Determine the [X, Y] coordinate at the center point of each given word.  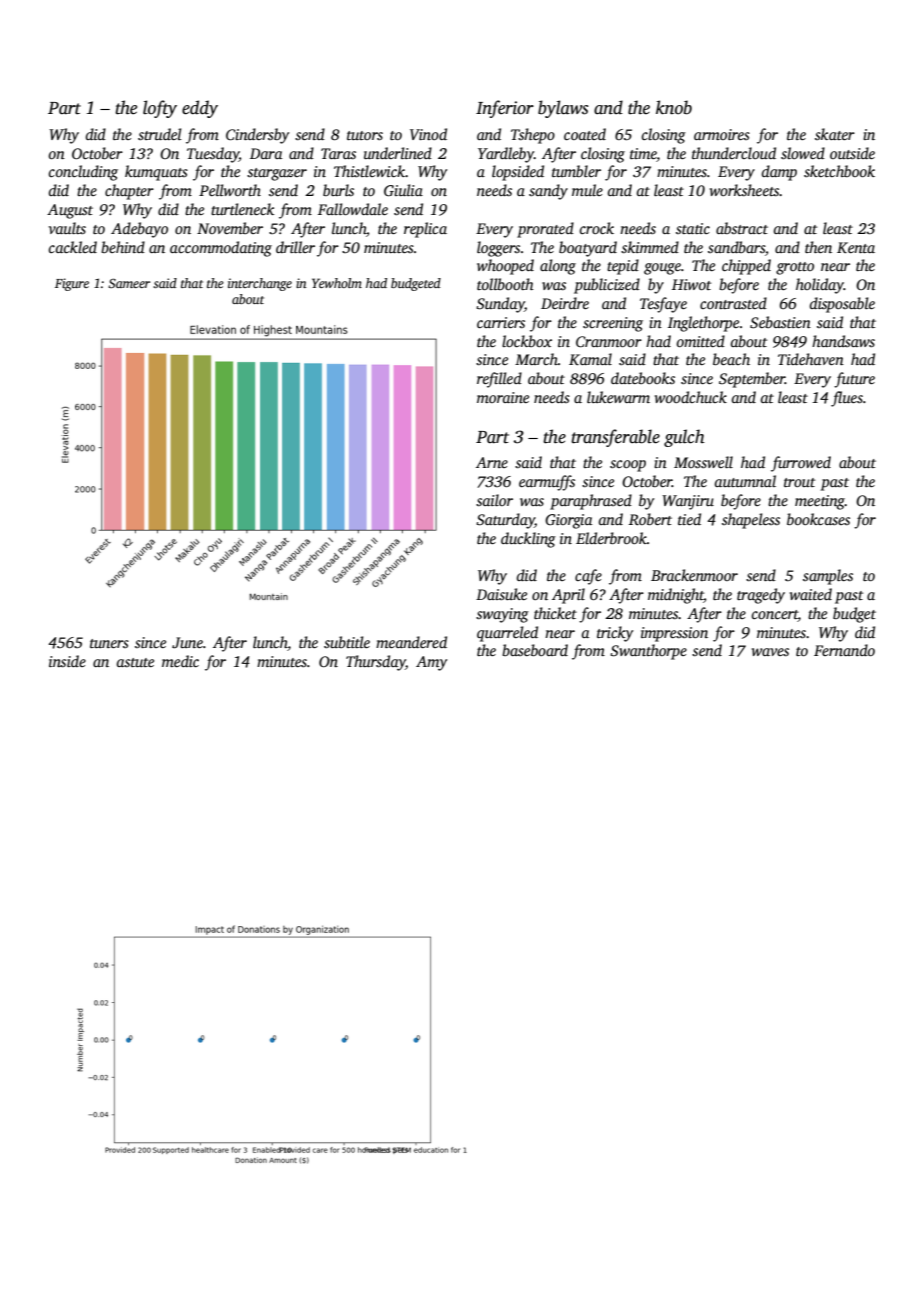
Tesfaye [663, 305]
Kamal [590, 359]
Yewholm [337, 283]
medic [180, 661]
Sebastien [780, 322]
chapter [129, 192]
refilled [499, 380]
